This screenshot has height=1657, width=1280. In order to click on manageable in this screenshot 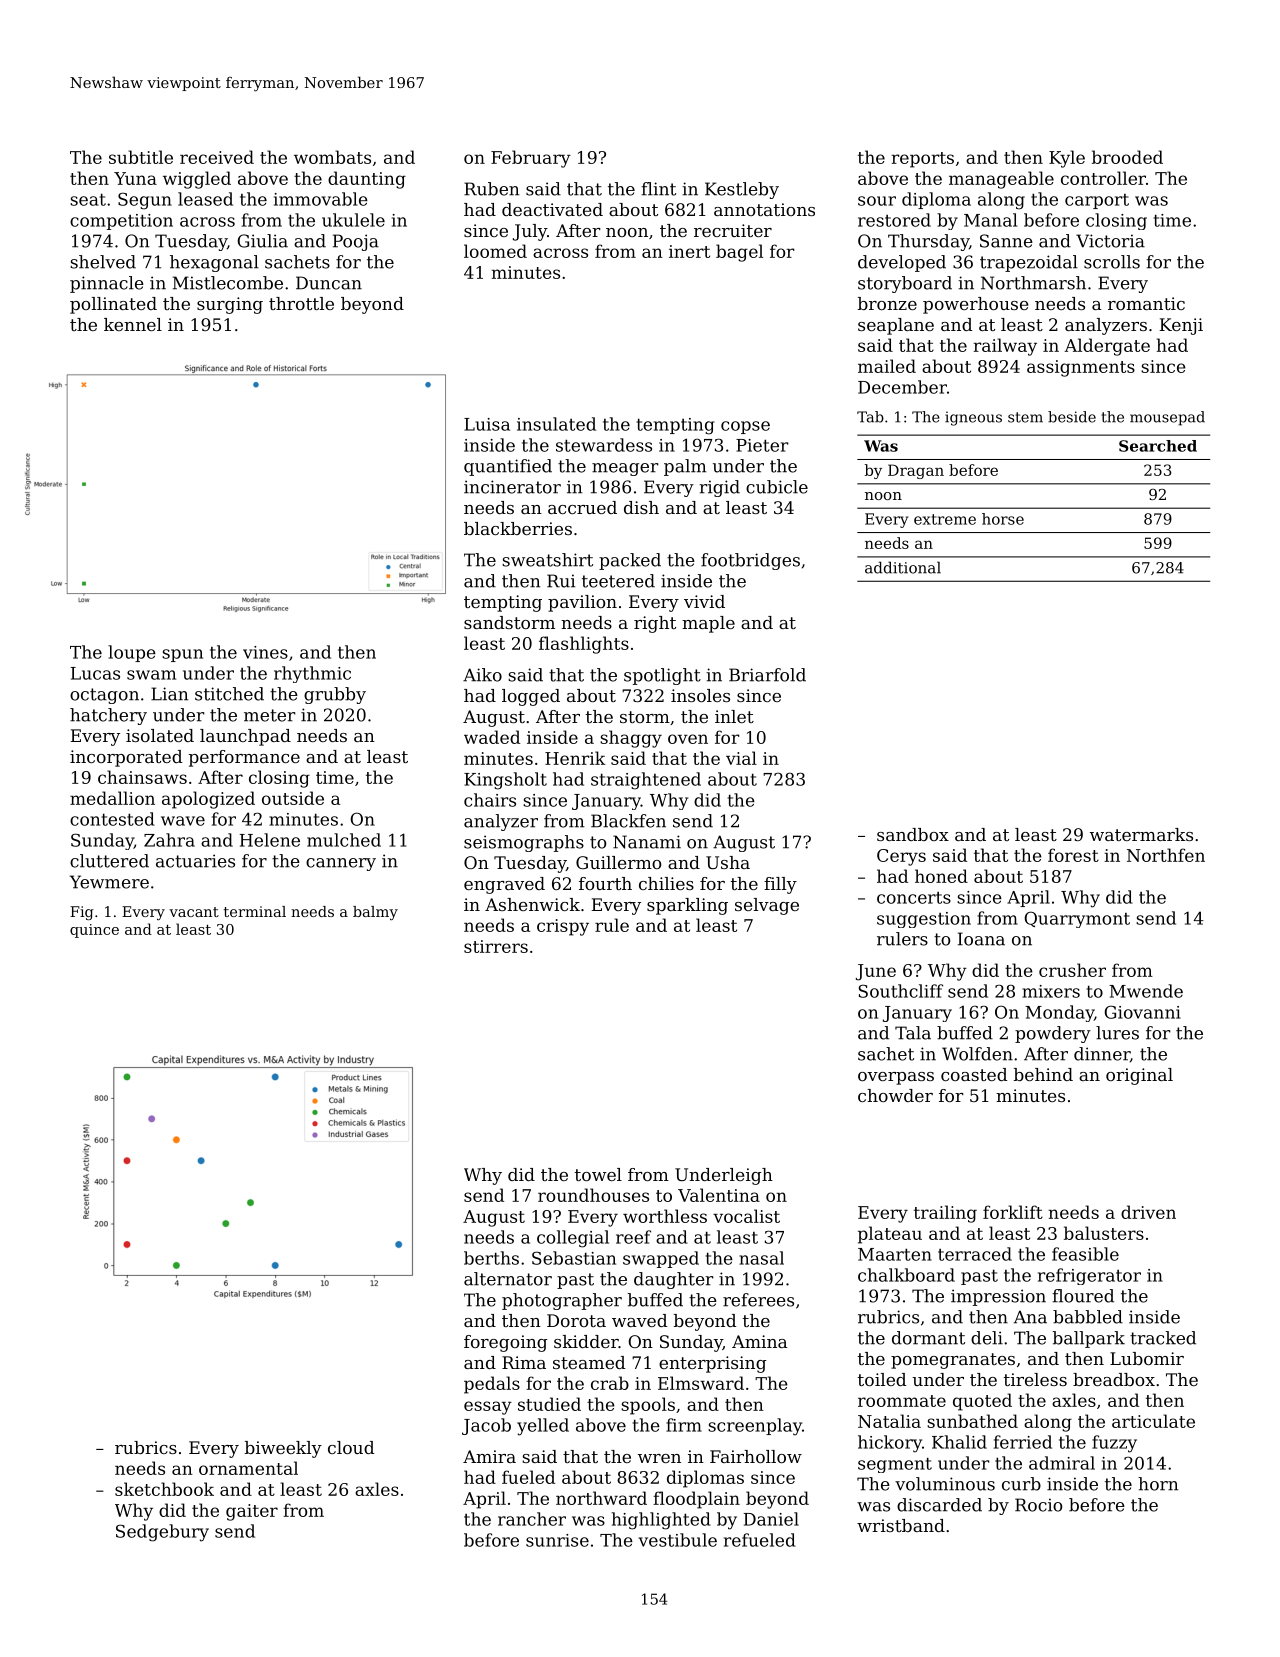, I will do `click(1001, 180)`.
